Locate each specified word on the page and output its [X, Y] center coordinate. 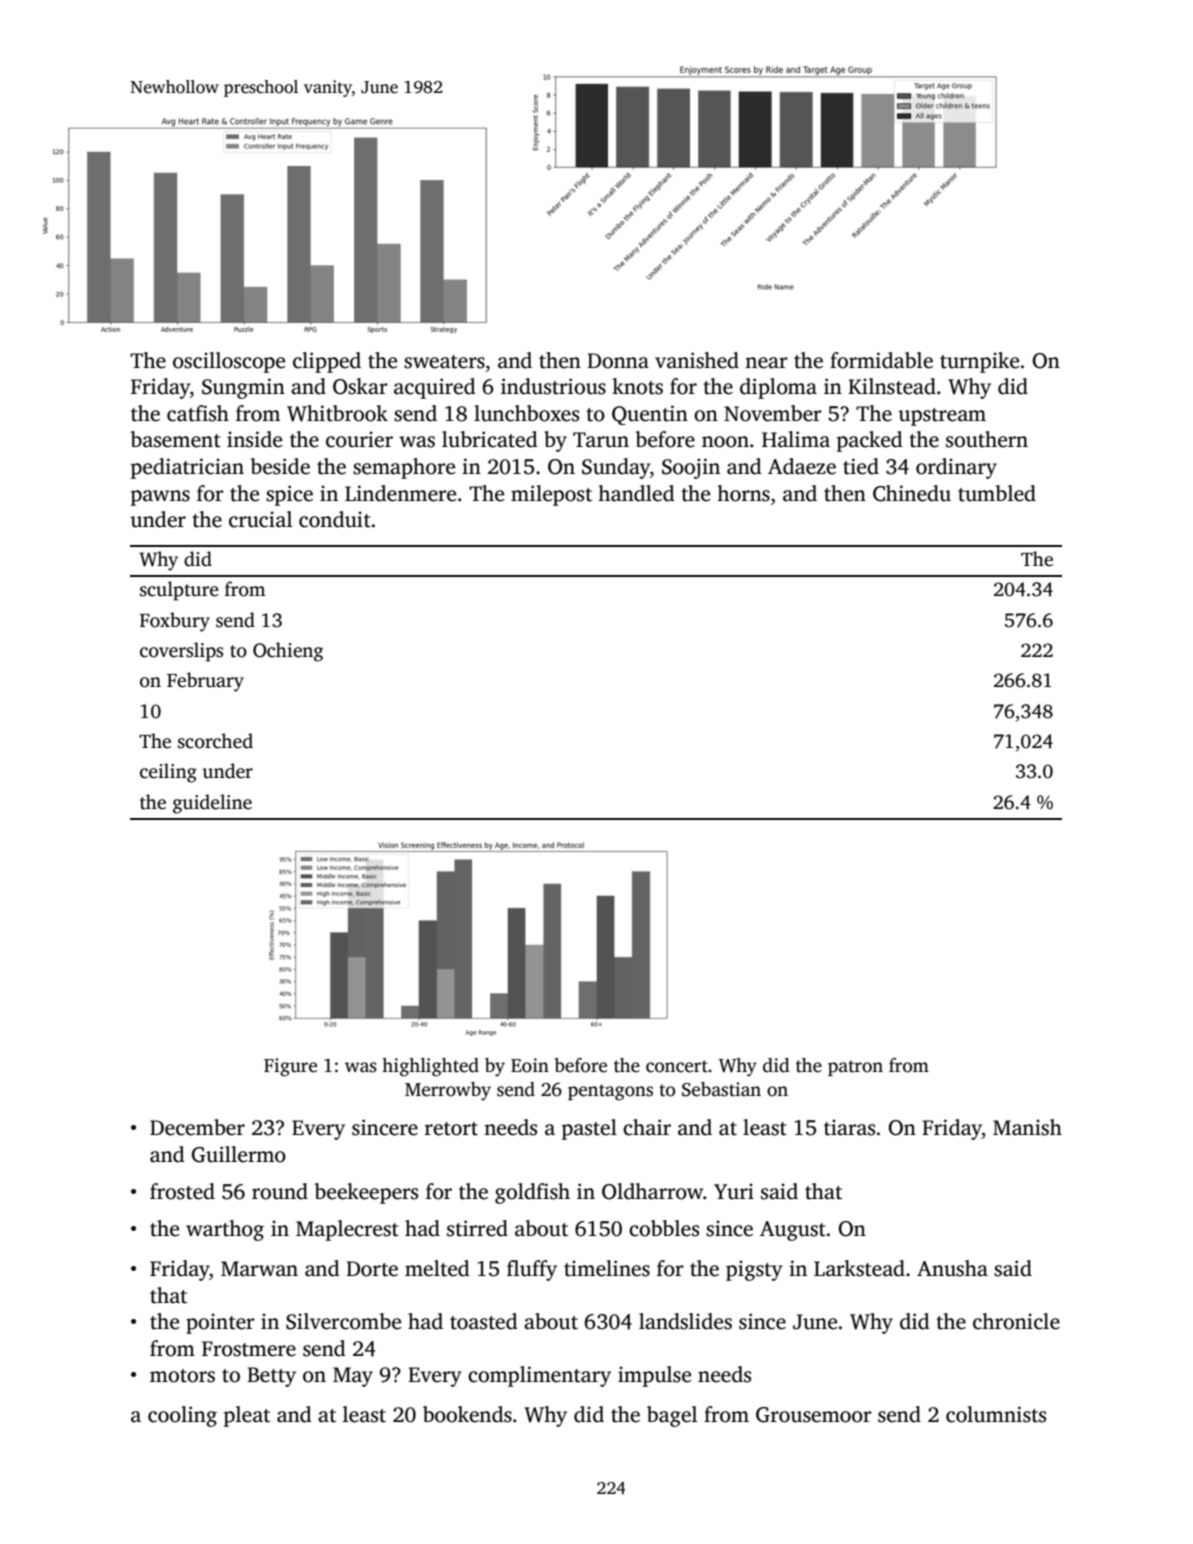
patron [855, 1068]
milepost [551, 495]
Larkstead [859, 1268]
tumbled [997, 493]
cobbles [664, 1228]
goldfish [532, 1193]
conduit [335, 519]
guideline [212, 804]
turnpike [979, 362]
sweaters [444, 362]
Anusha [952, 1268]
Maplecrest [347, 1230]
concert [677, 1066]
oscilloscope [229, 362]
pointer [220, 1323]
